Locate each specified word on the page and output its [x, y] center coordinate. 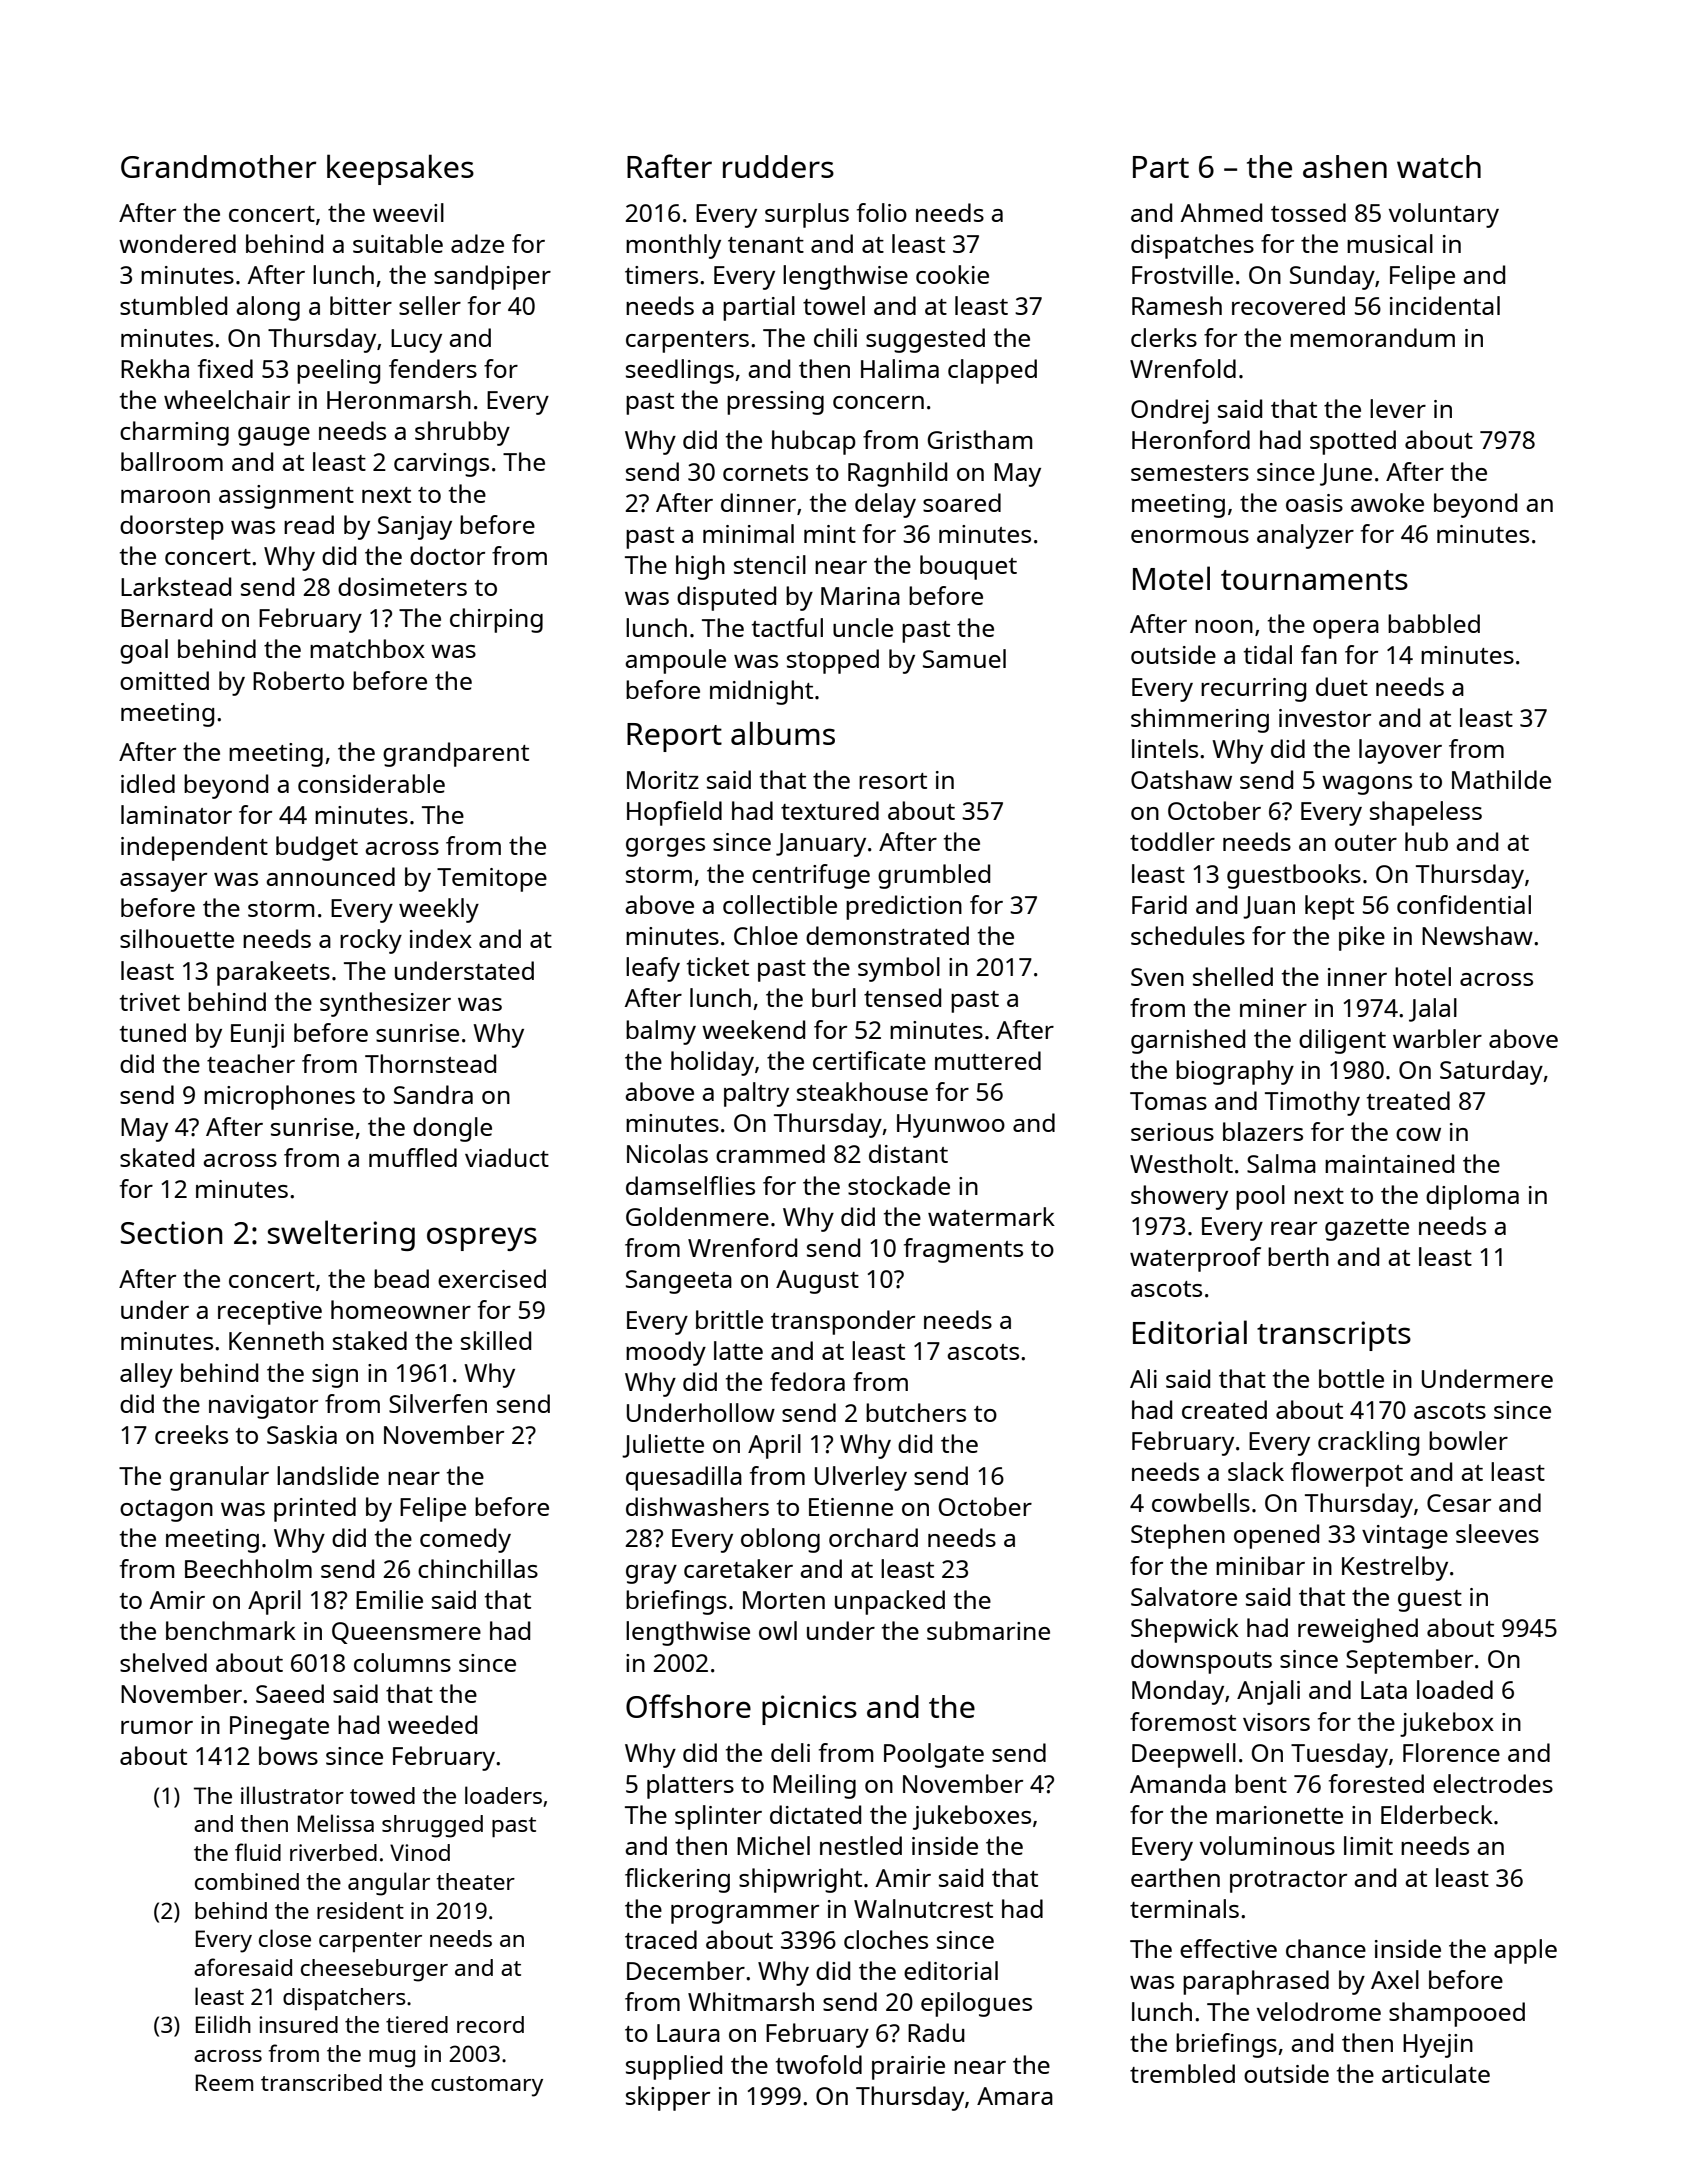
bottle [1351, 1378]
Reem [224, 2082]
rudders [778, 166]
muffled [413, 1157]
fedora [807, 1381]
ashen [1345, 166]
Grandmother [218, 166]
